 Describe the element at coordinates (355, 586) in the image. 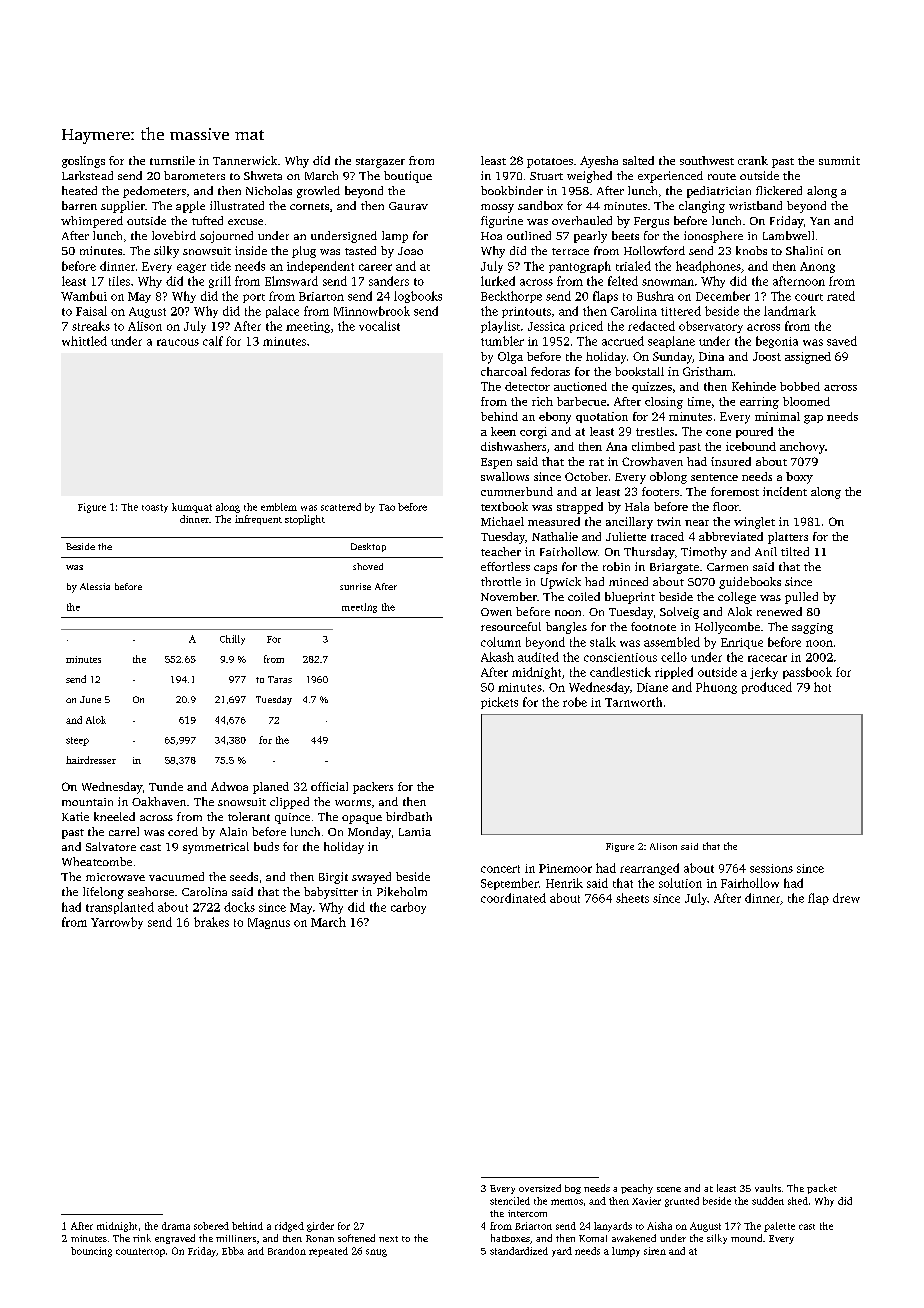

I see `sunrise` at that location.
